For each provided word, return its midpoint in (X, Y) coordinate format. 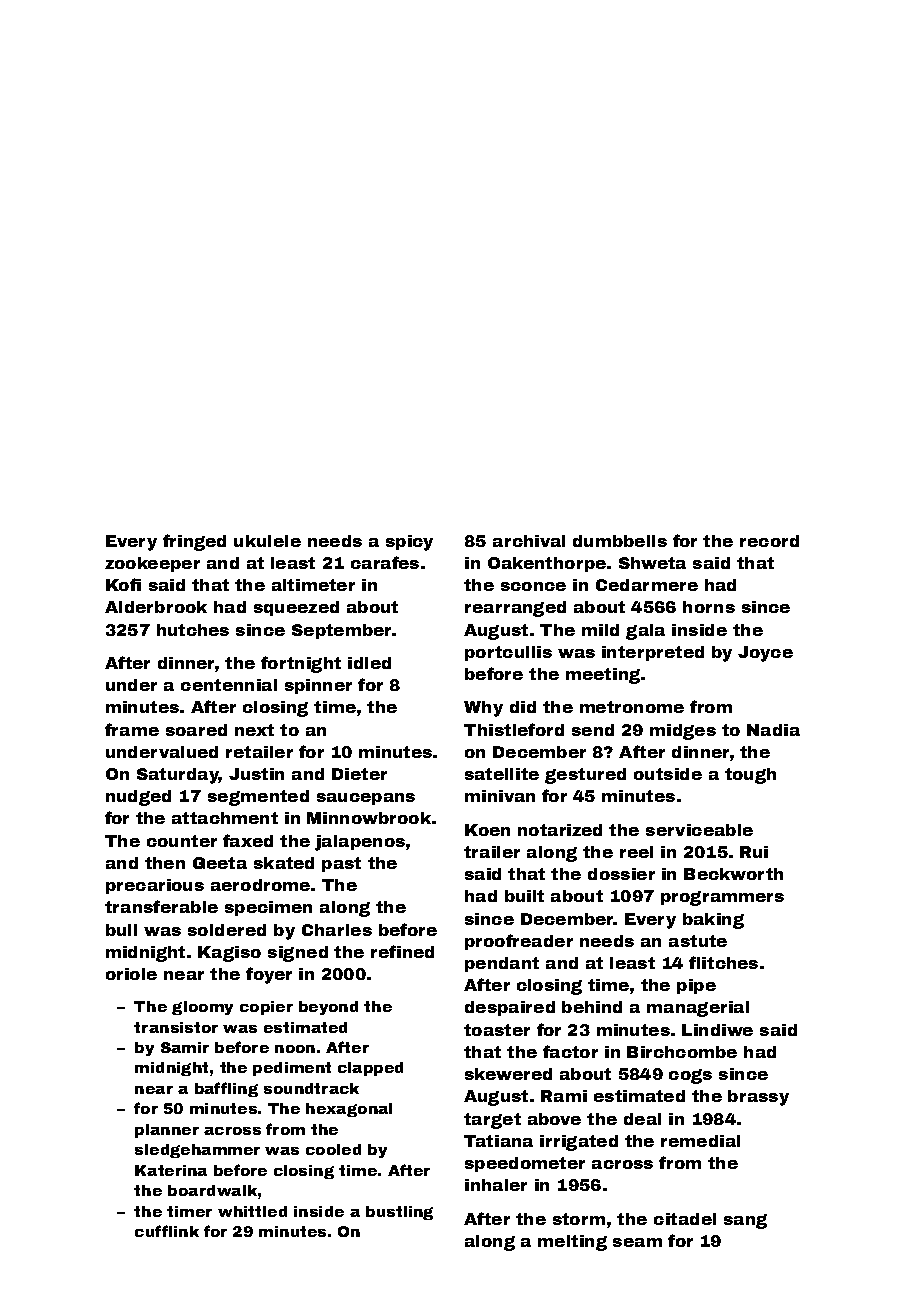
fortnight (301, 664)
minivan (500, 796)
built (524, 896)
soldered (227, 930)
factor (570, 1051)
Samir (185, 1047)
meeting (603, 676)
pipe (696, 986)
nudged (138, 798)
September (341, 631)
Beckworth (733, 874)
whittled (252, 1211)
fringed (194, 542)
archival (529, 541)
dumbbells (620, 541)
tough (750, 776)
